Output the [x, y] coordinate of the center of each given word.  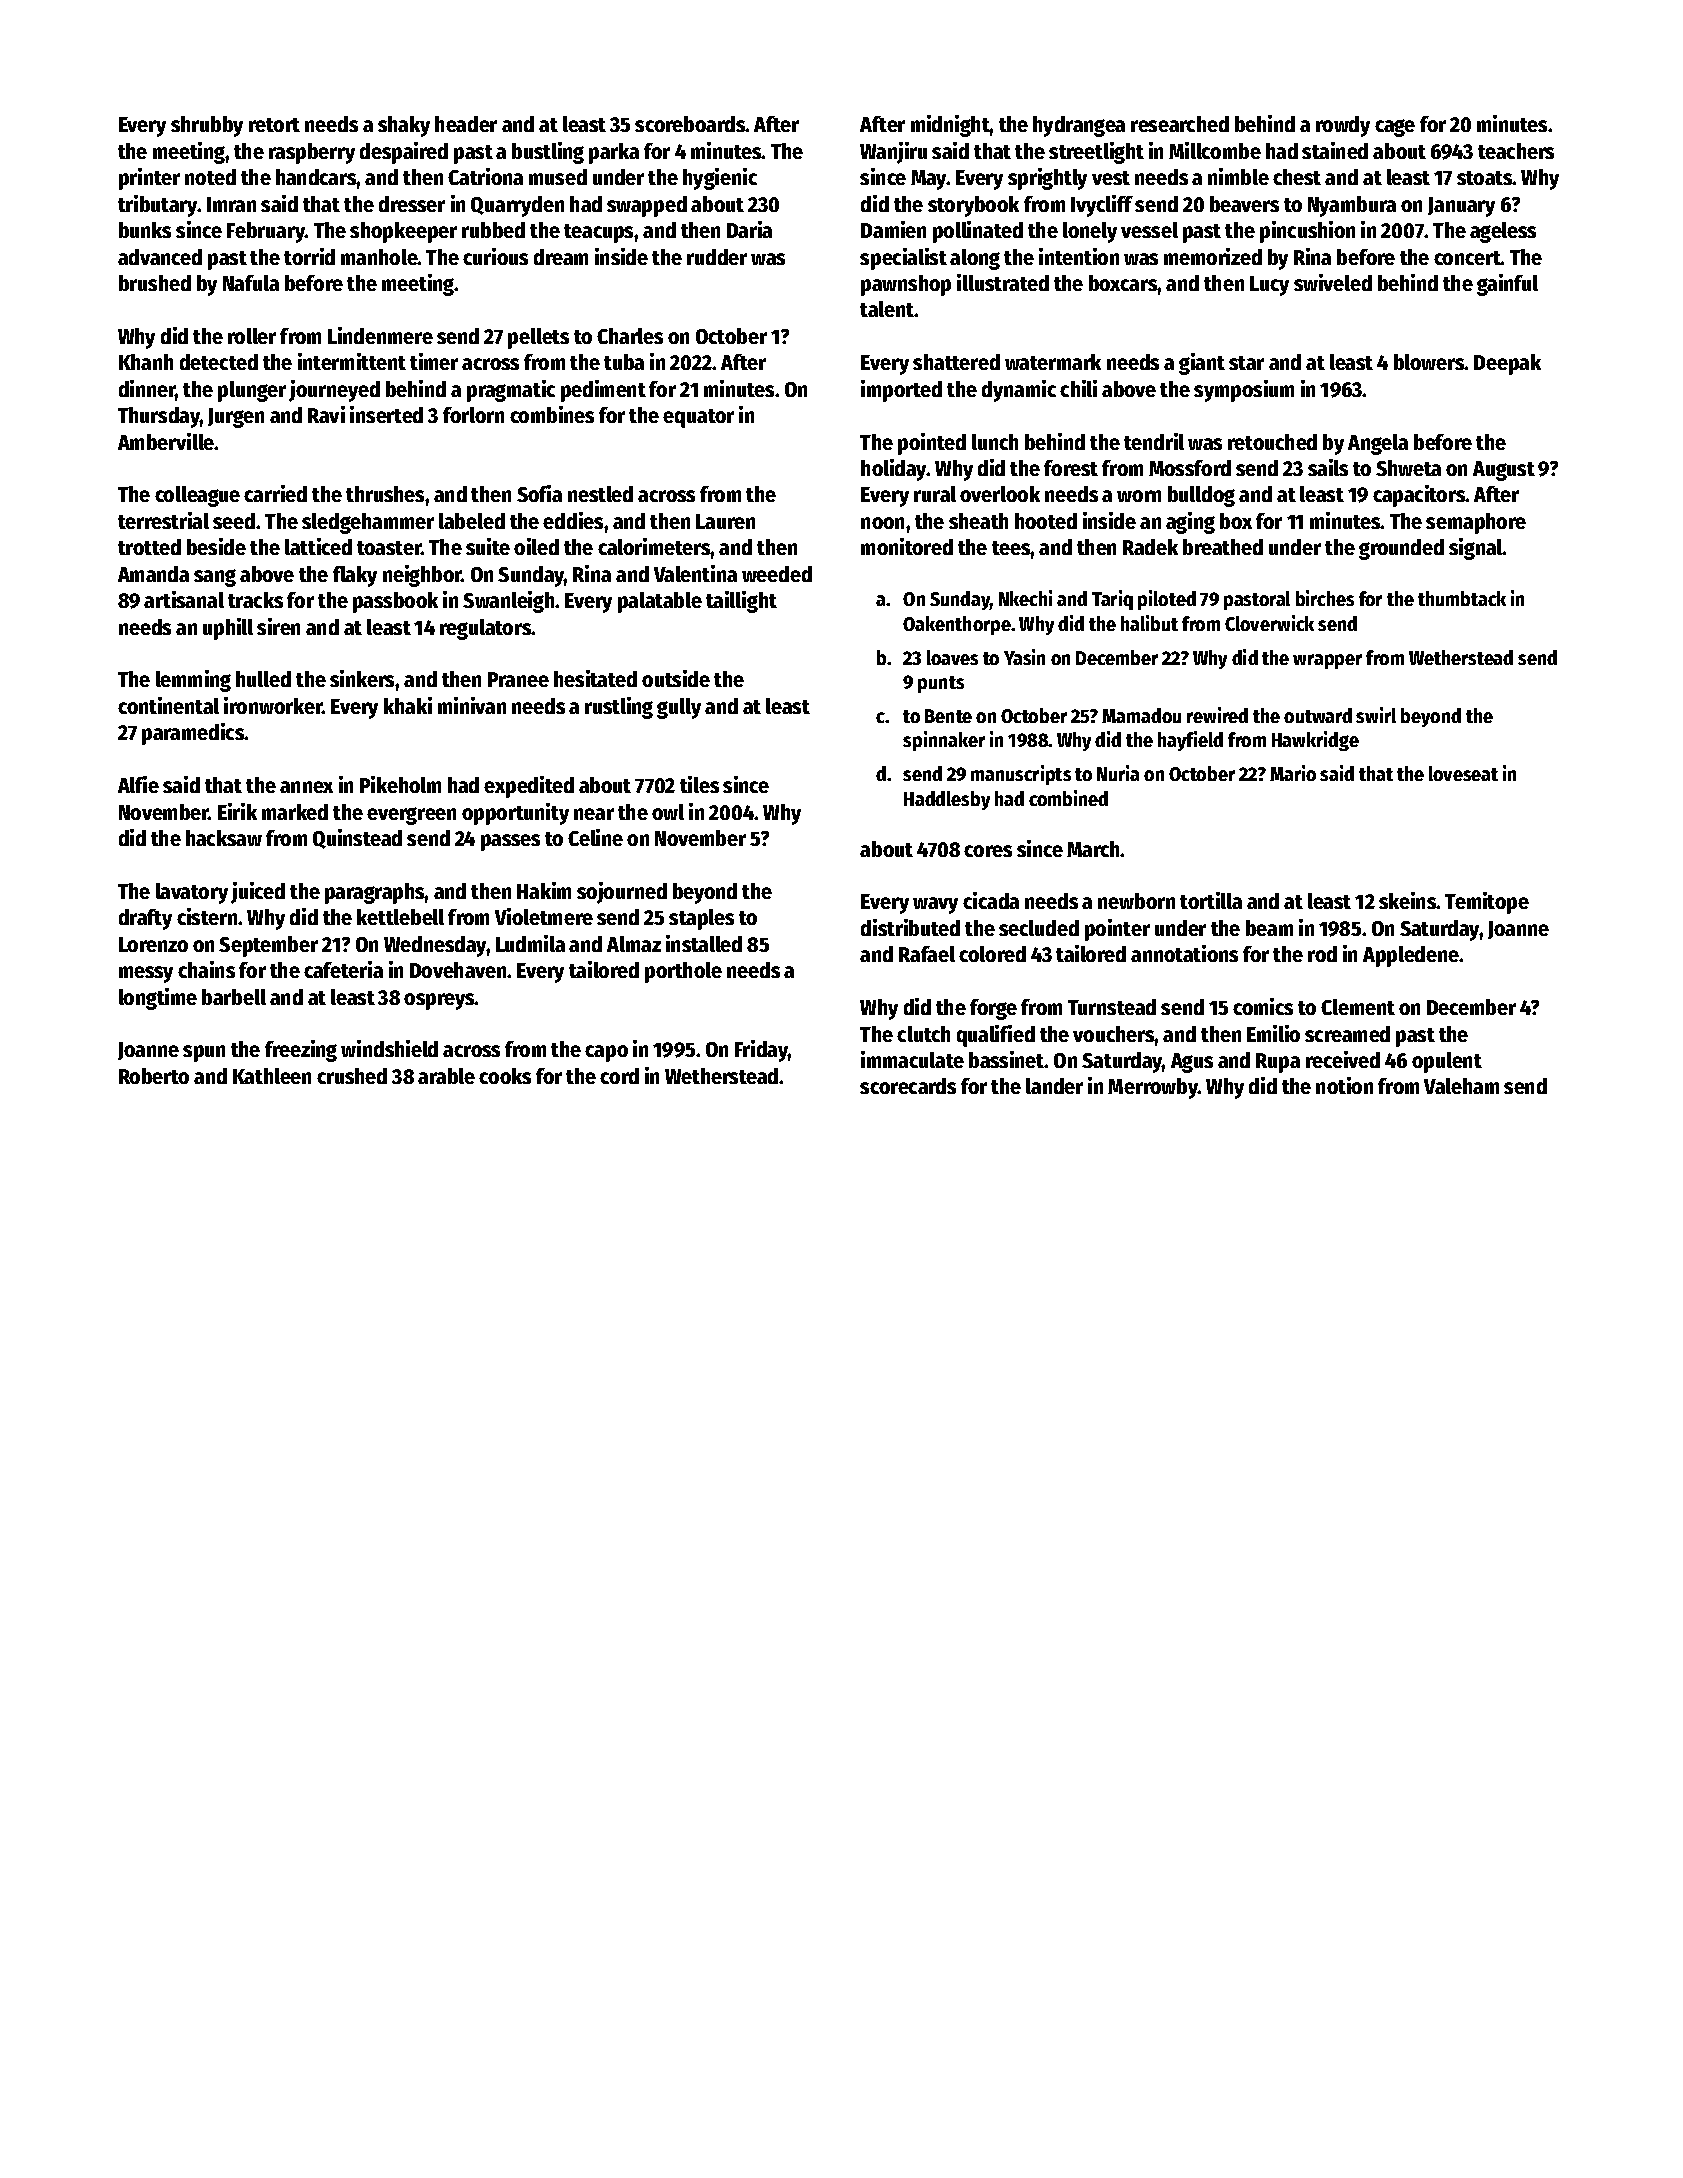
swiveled [1333, 282]
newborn [1136, 901]
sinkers [362, 678]
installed [704, 943]
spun [204, 1053]
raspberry [312, 153]
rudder [717, 257]
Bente [948, 716]
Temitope [1487, 903]
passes [510, 842]
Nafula [251, 283]
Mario [1293, 773]
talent [887, 309]
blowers [1429, 362]
